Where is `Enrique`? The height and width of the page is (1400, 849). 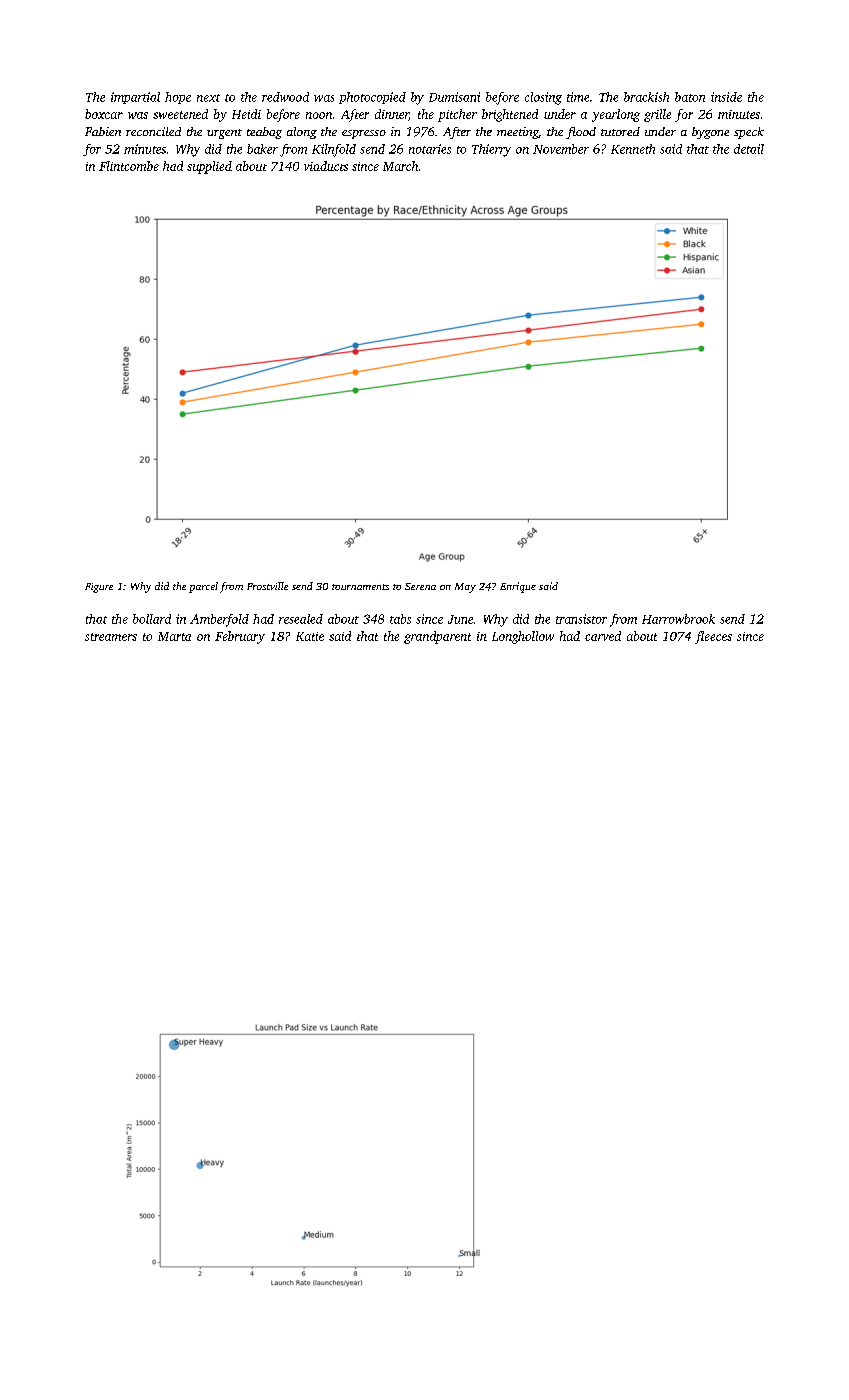
Enrique is located at coordinates (518, 587).
